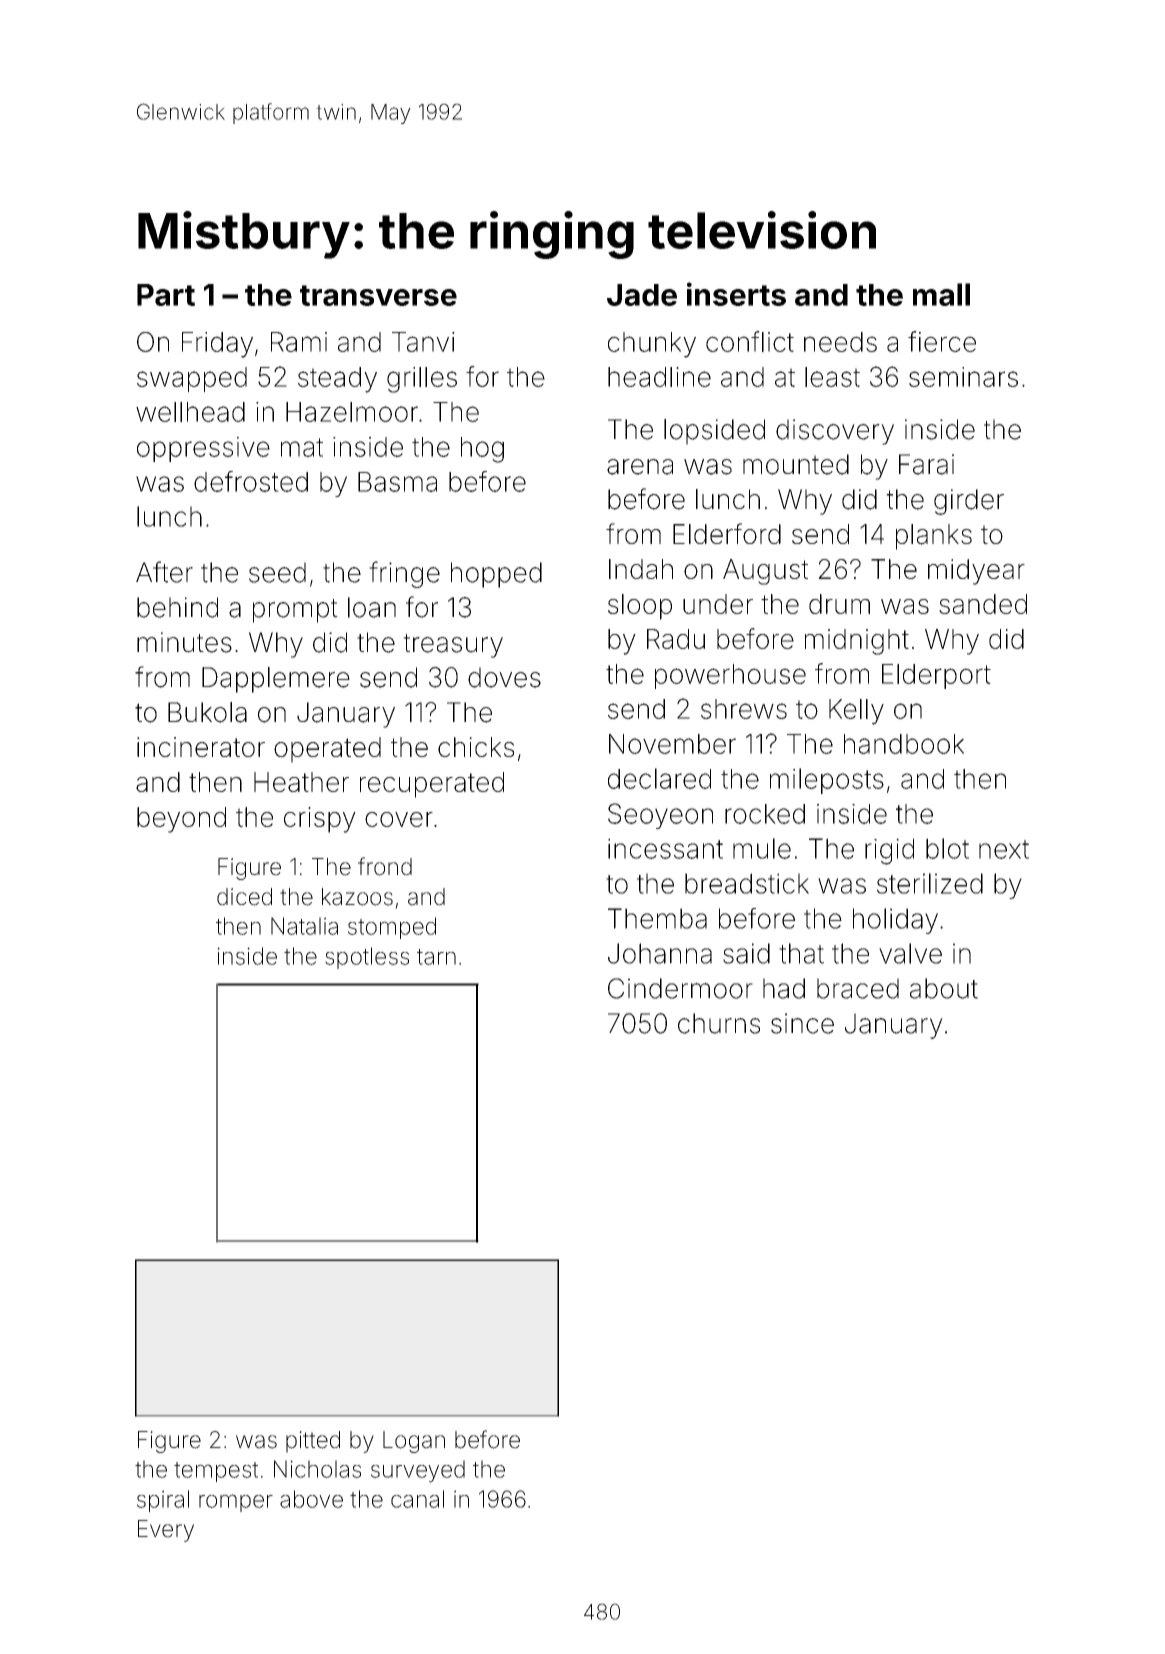 The width and height of the image is (1165, 1654). I want to click on rigid, so click(889, 851).
